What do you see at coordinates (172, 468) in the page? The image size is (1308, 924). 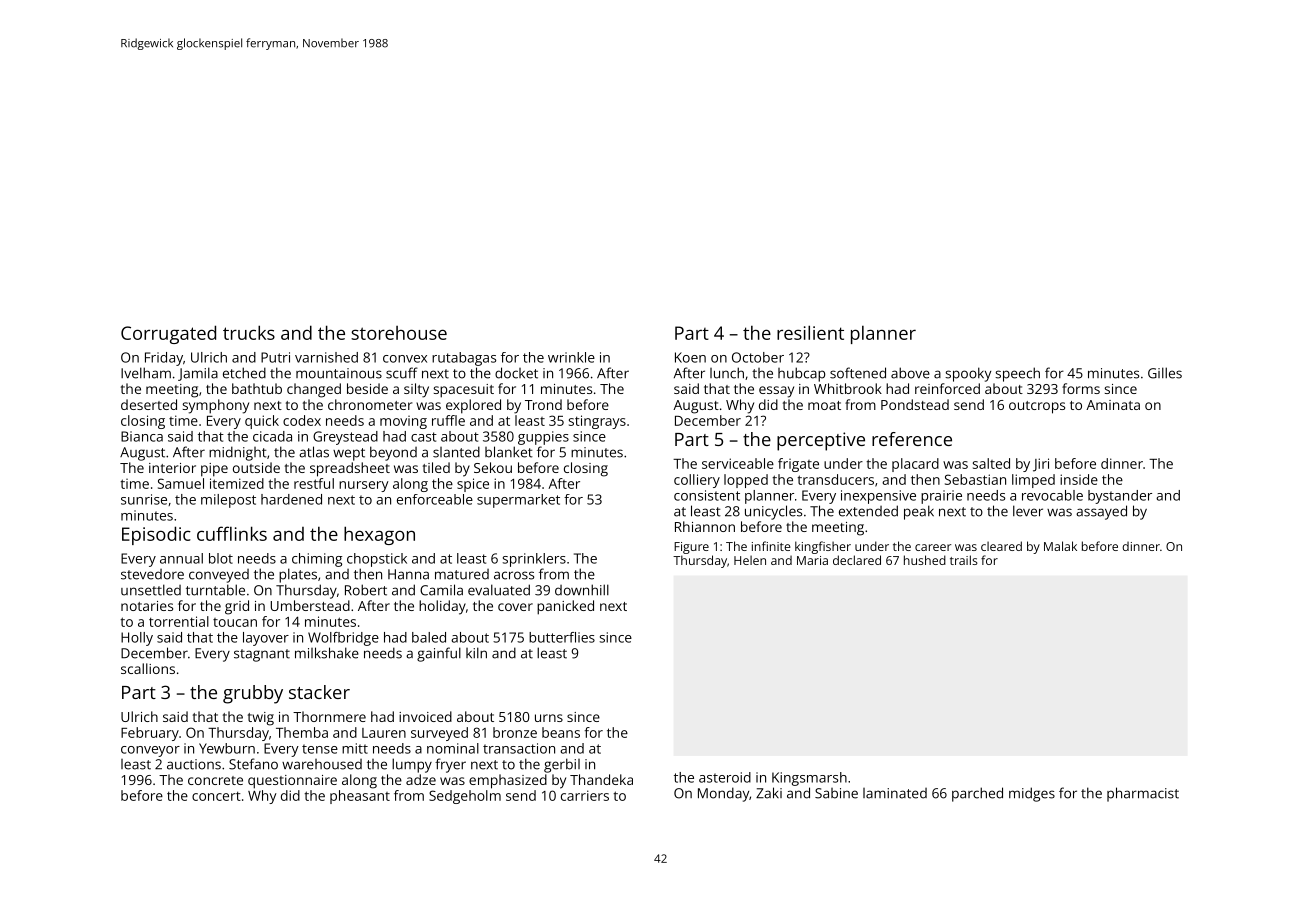 I see `interior` at bounding box center [172, 468].
